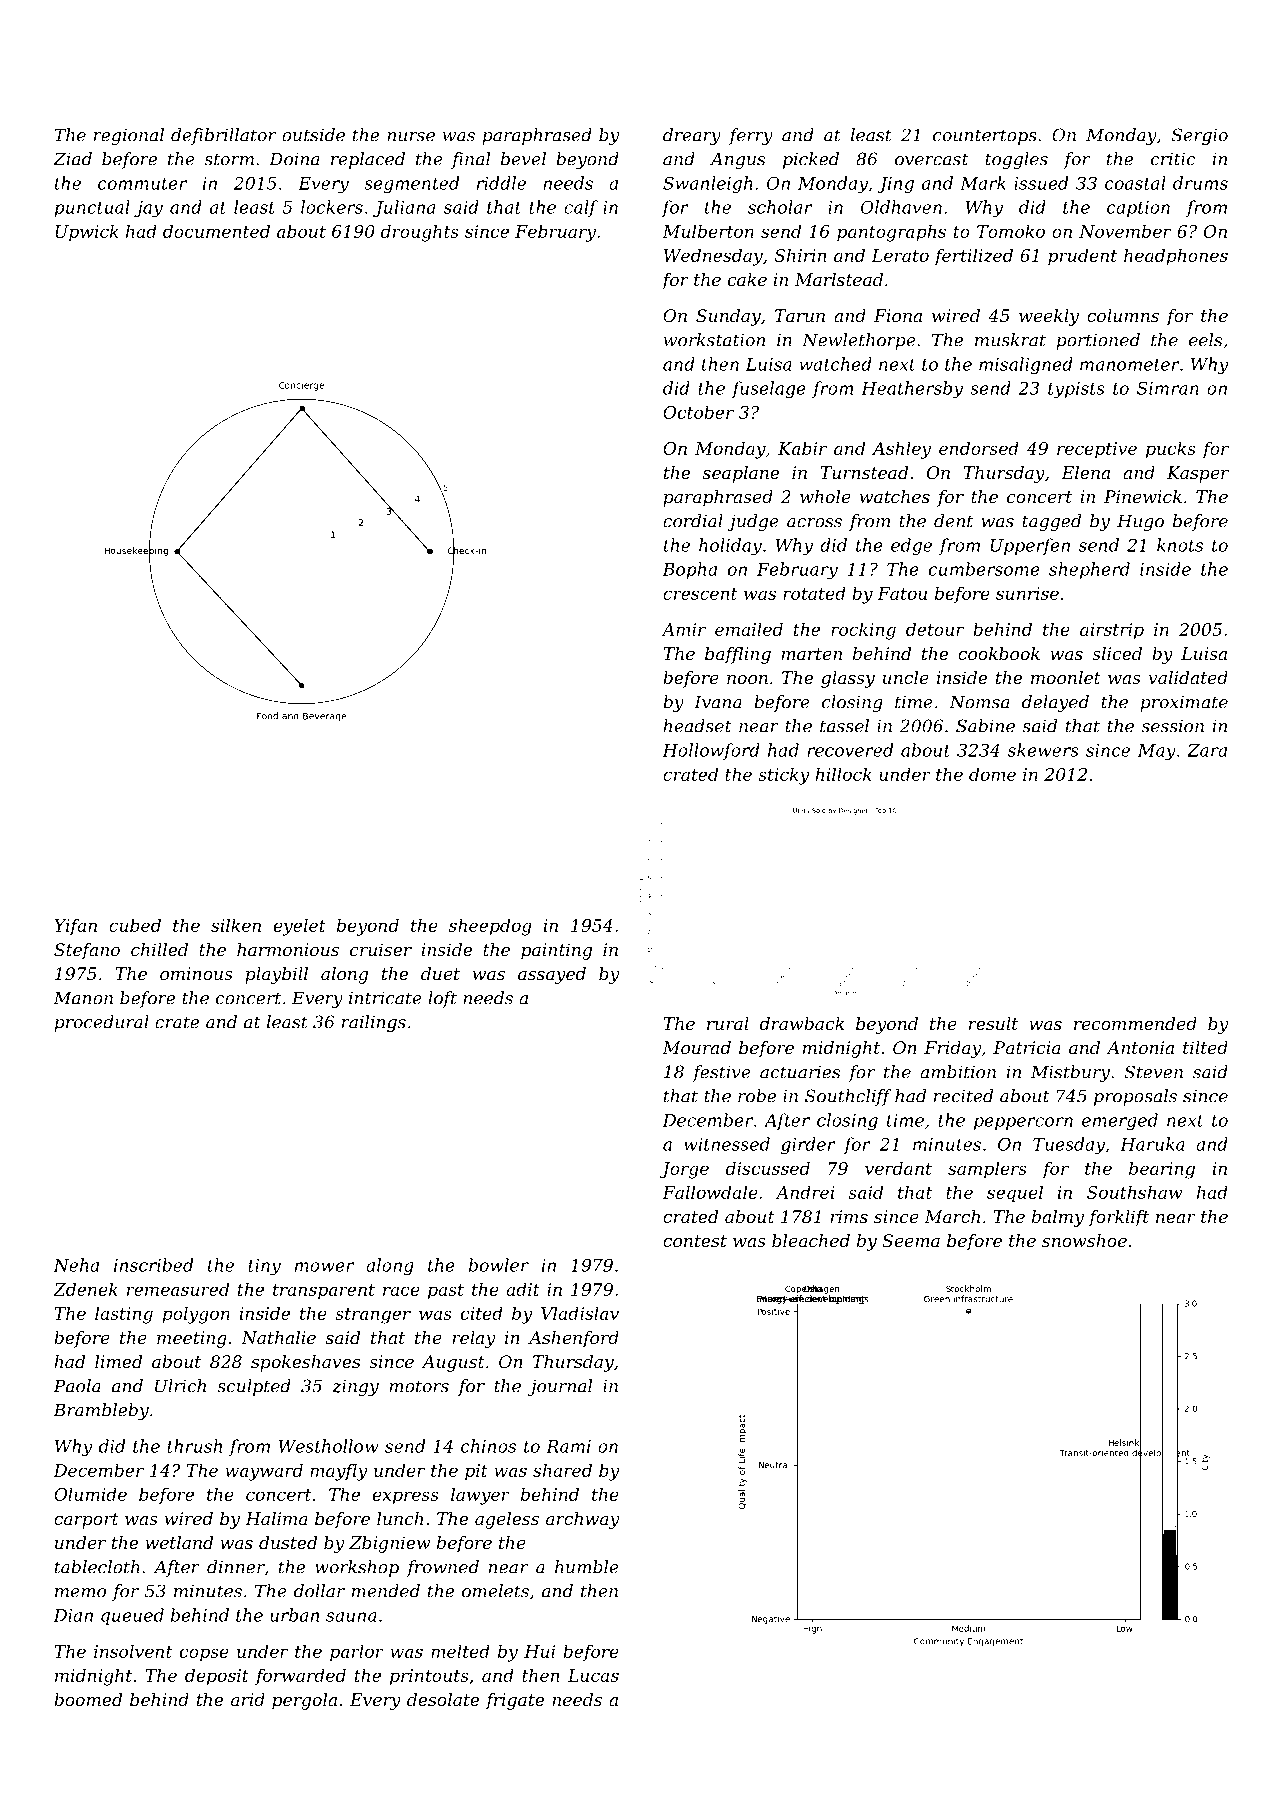 This image has height=1814, width=1282. What do you see at coordinates (708, 231) in the image?
I see `Mulberton` at bounding box center [708, 231].
